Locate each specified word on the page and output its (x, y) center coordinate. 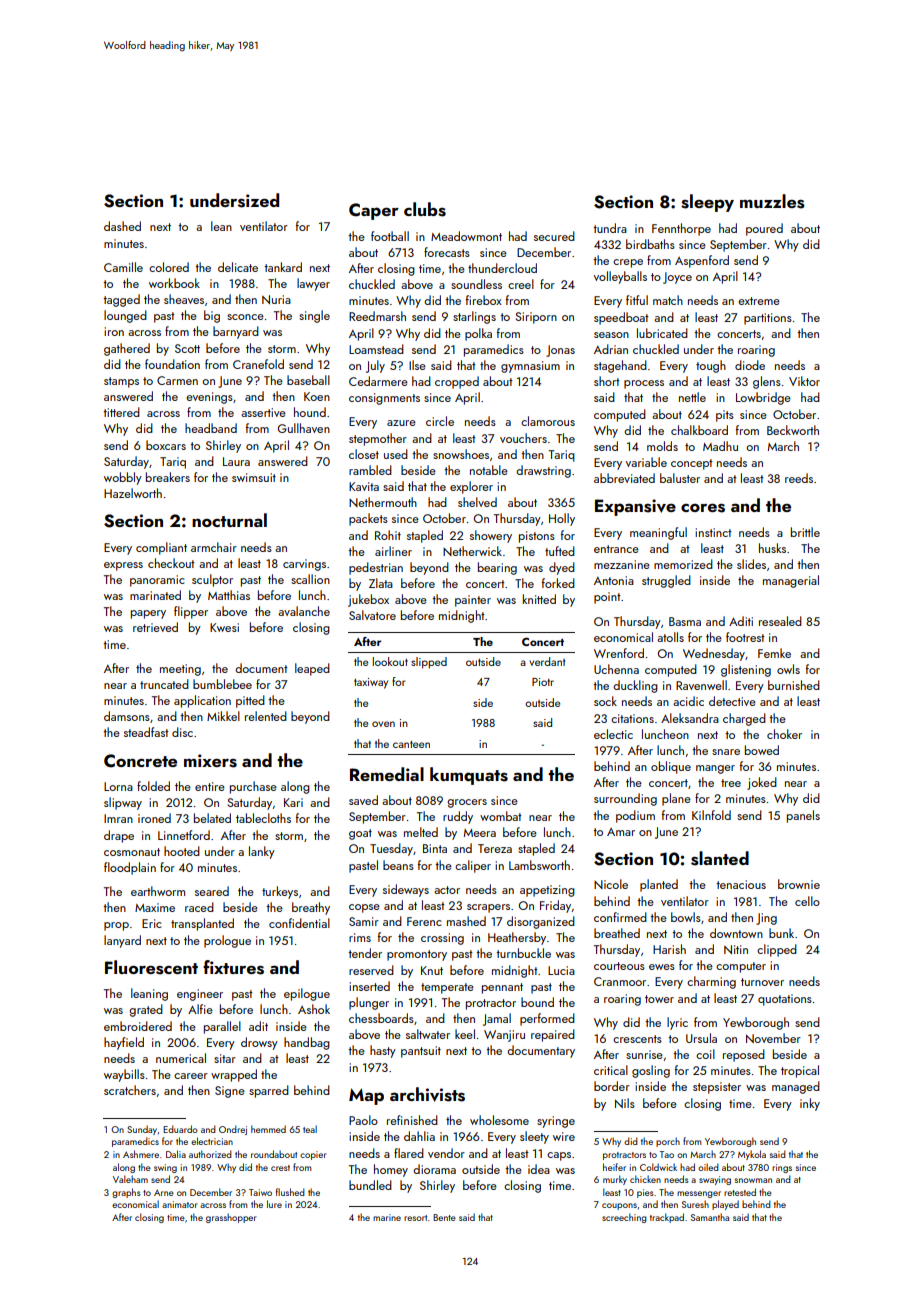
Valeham (130, 1179)
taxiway (371, 683)
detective (732, 701)
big (212, 316)
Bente (444, 1217)
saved (363, 800)
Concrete (140, 761)
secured (554, 236)
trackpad (667, 1218)
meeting (180, 670)
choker (784, 734)
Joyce (677, 278)
